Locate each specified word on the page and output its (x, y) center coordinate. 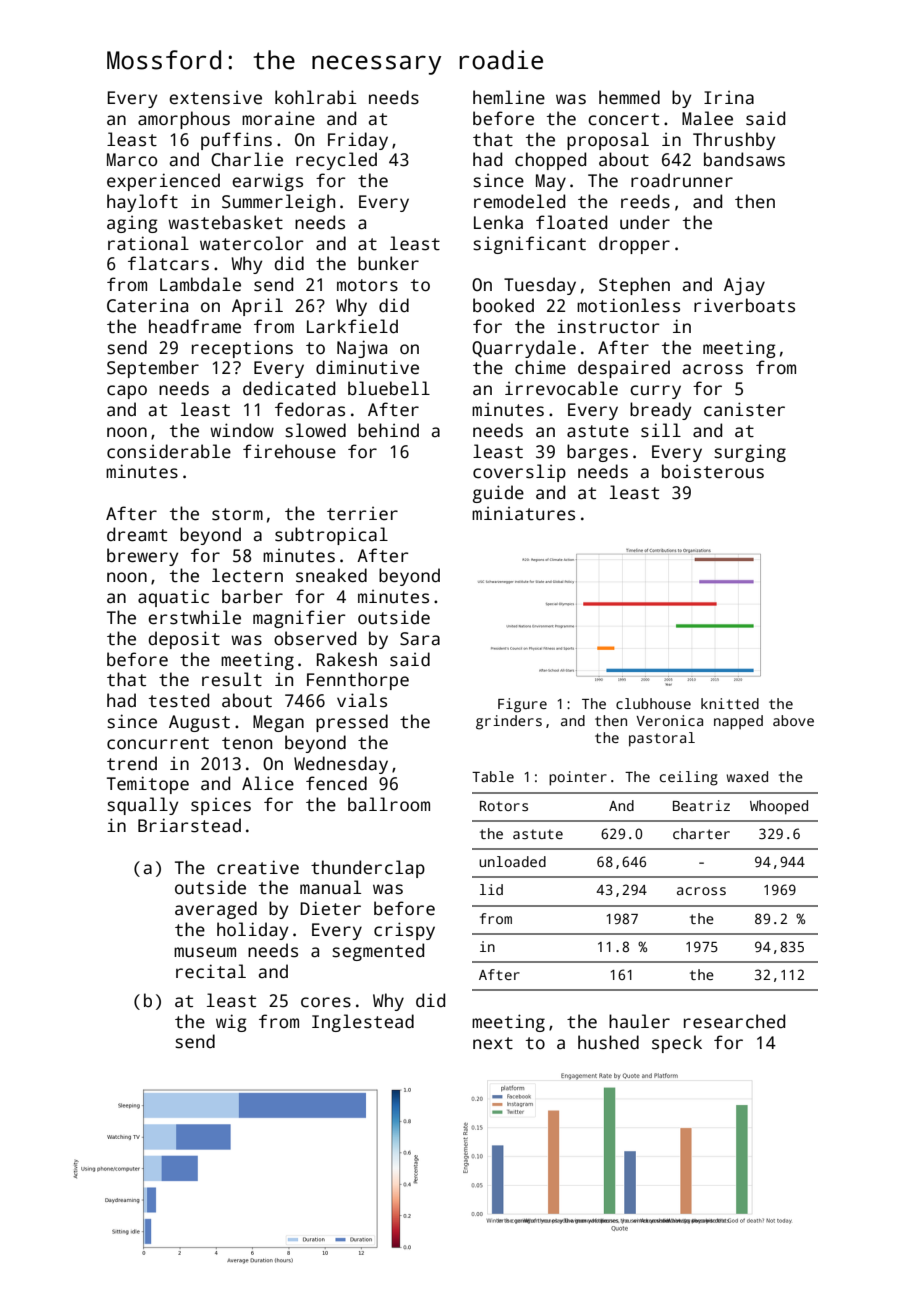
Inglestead (363, 1023)
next (493, 1043)
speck (677, 1044)
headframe (195, 326)
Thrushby (734, 141)
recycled (336, 161)
